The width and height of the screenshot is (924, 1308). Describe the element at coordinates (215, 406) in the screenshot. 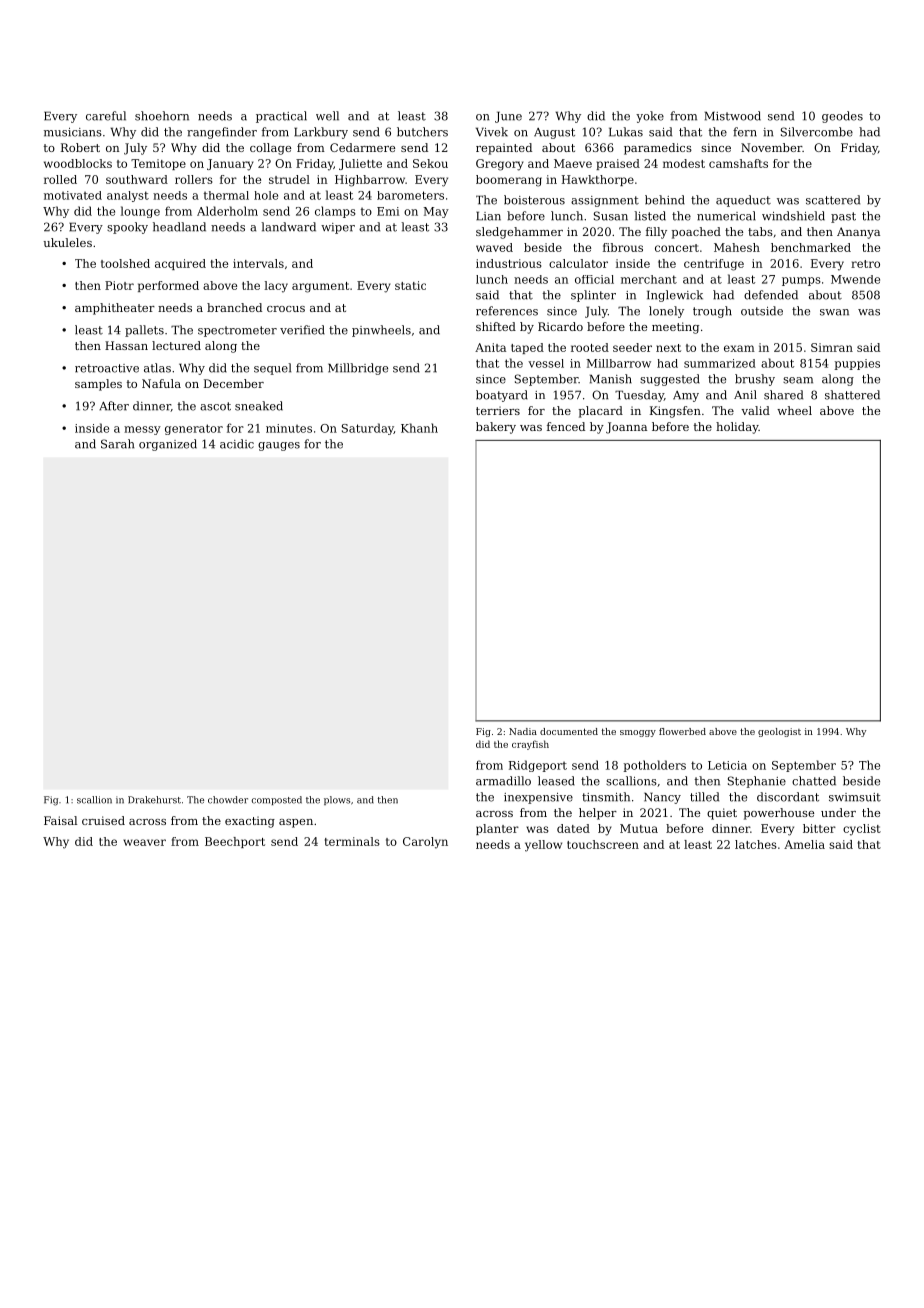

I see `ascot` at that location.
